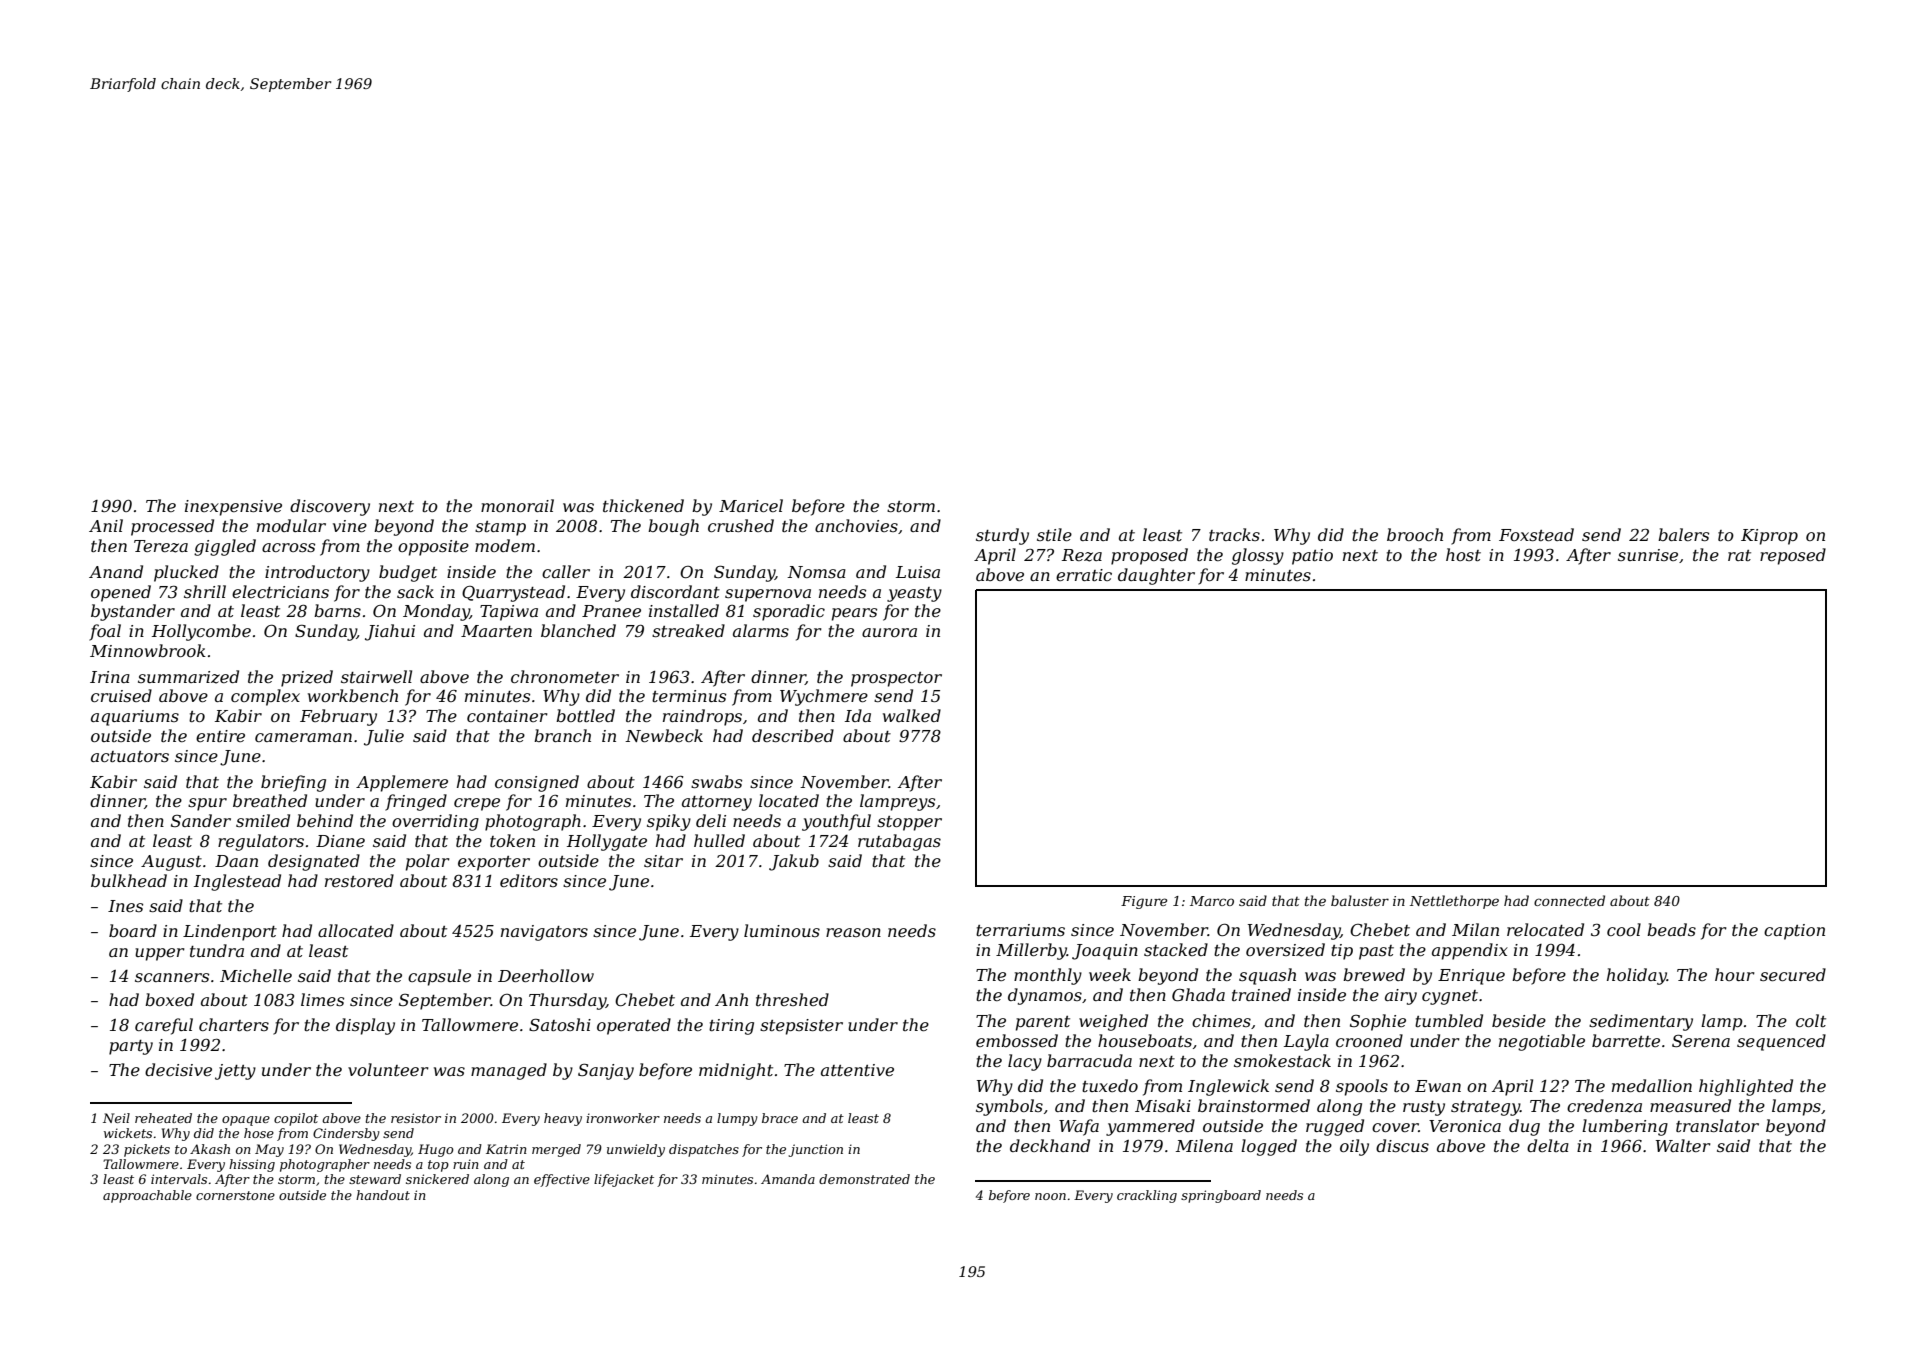 The image size is (1917, 1355). Describe the element at coordinates (736, 1071) in the page. I see `midnight` at that location.
